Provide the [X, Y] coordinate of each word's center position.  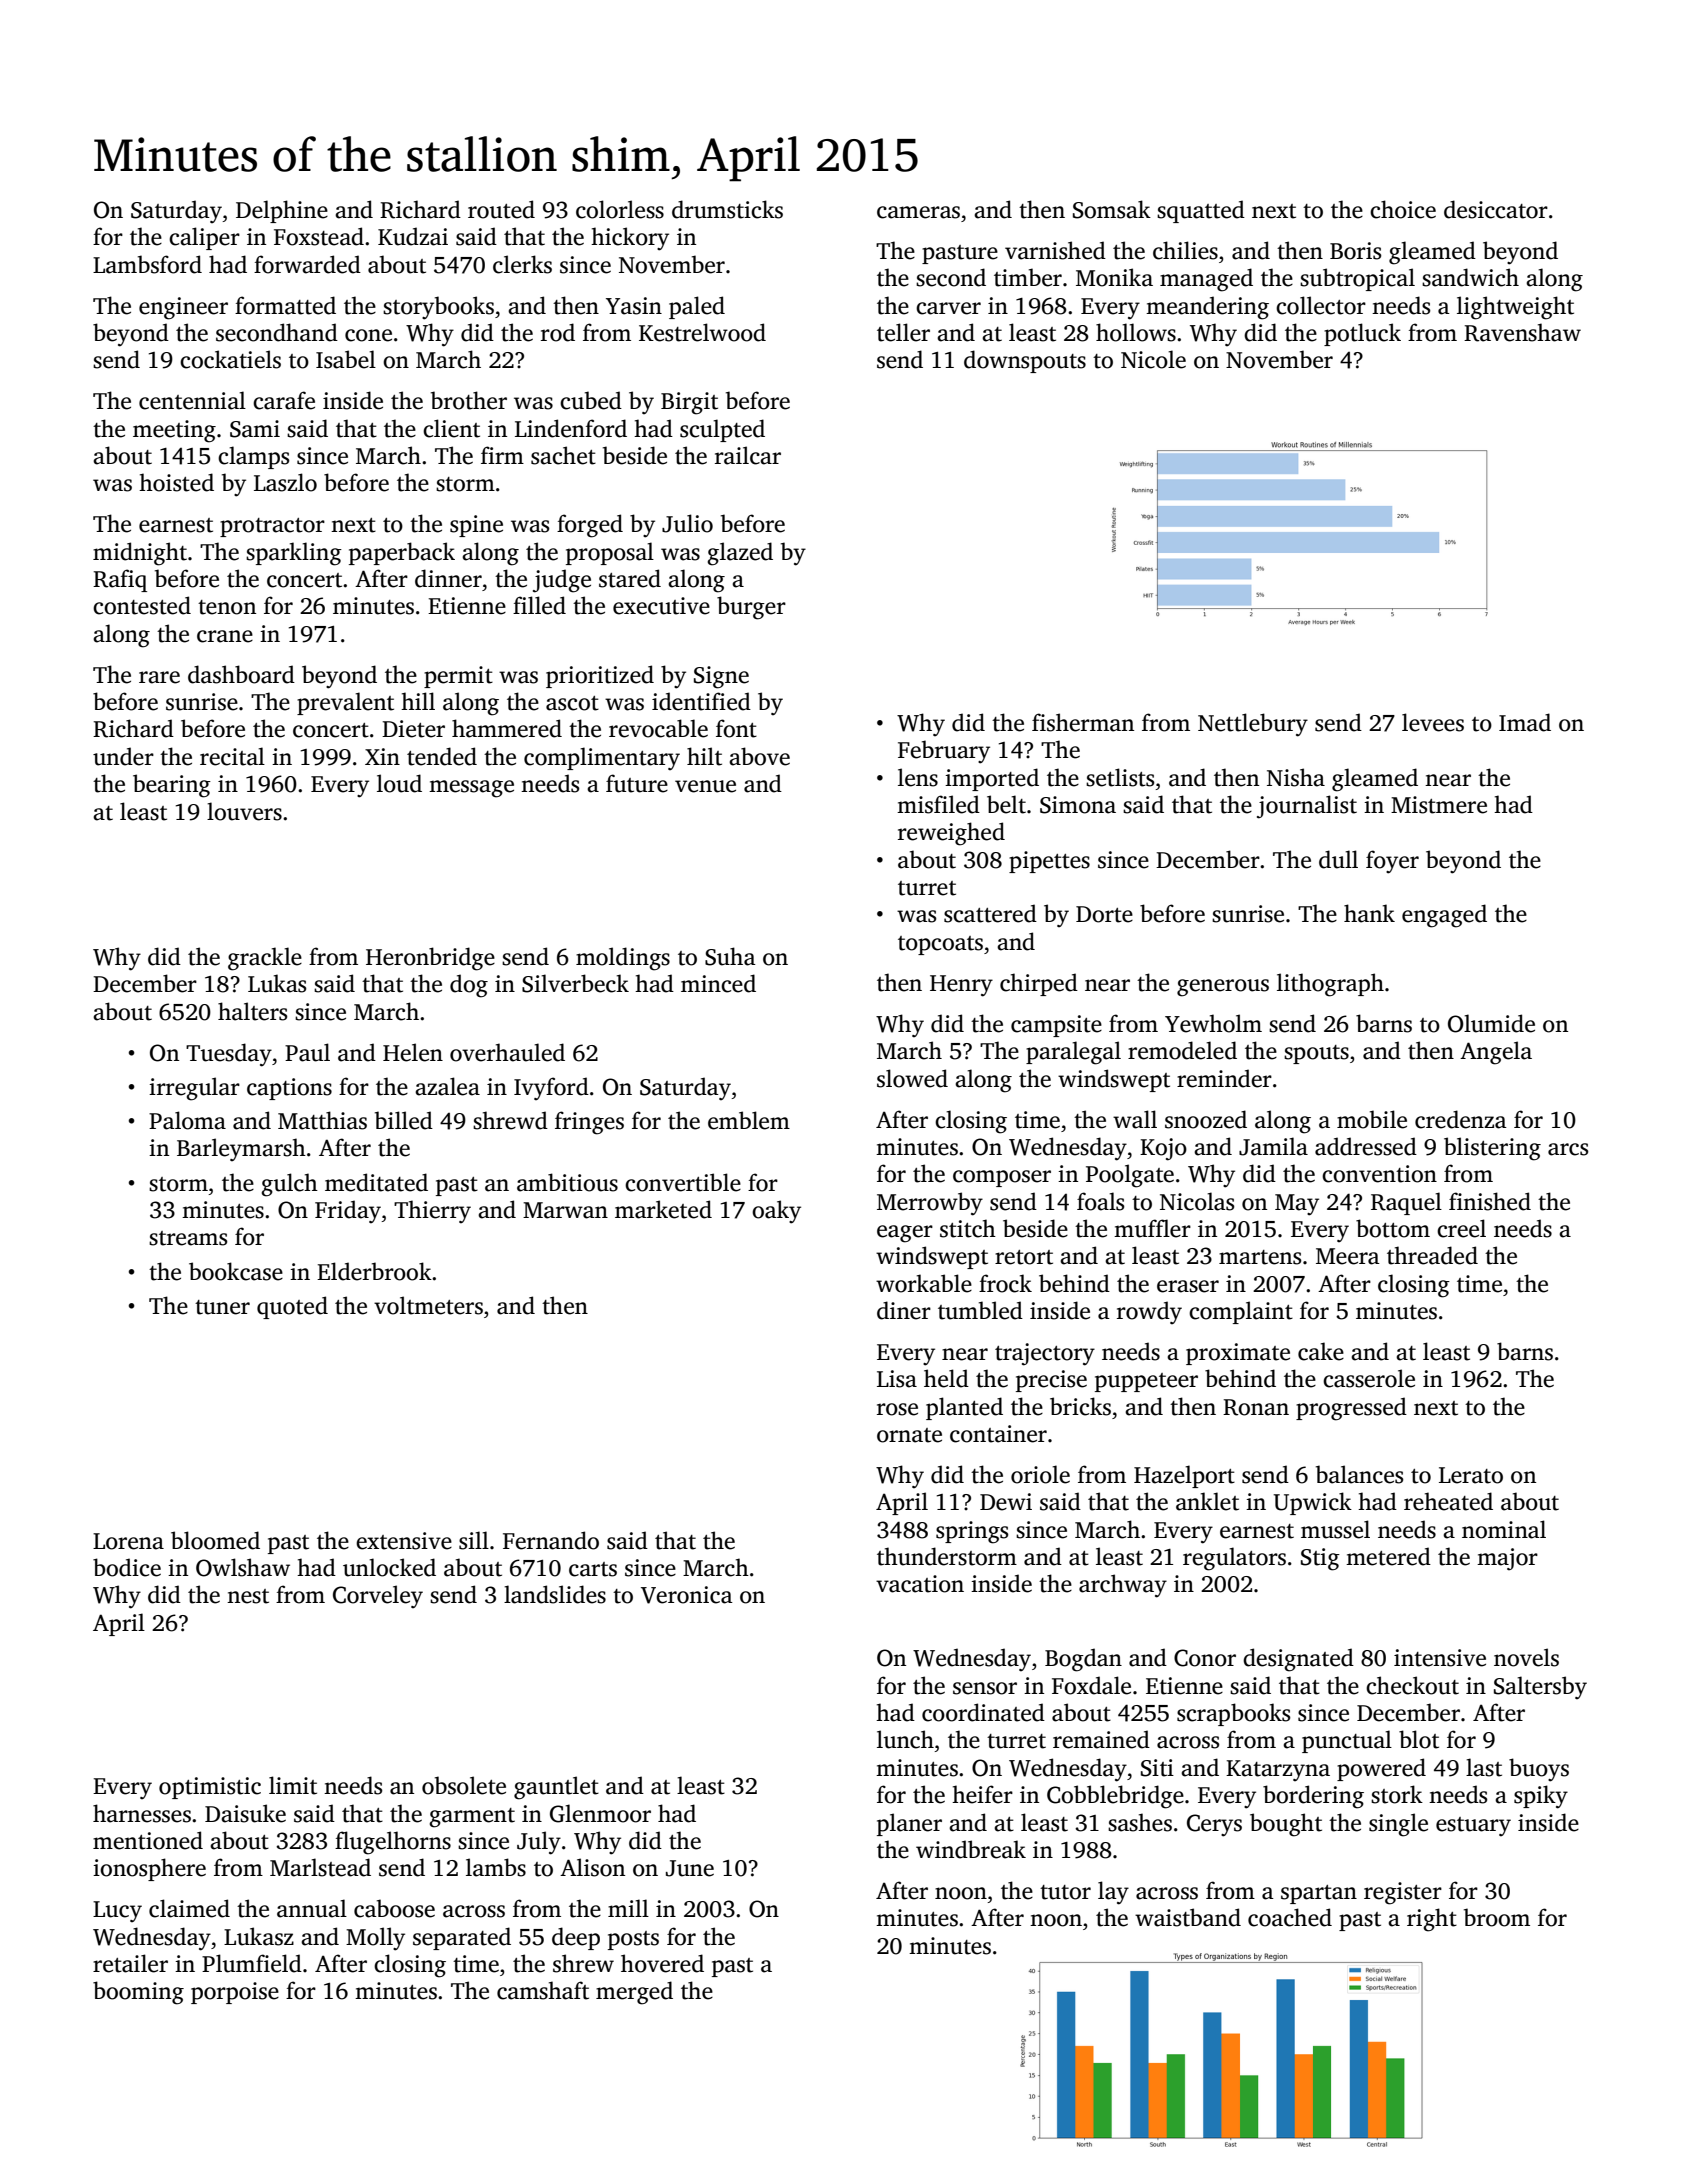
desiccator [1496, 209]
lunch [905, 1739]
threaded [1432, 1255]
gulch [289, 1185]
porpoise [235, 1993]
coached [1290, 1917]
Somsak [1112, 209]
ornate [909, 1435]
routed [501, 209]
